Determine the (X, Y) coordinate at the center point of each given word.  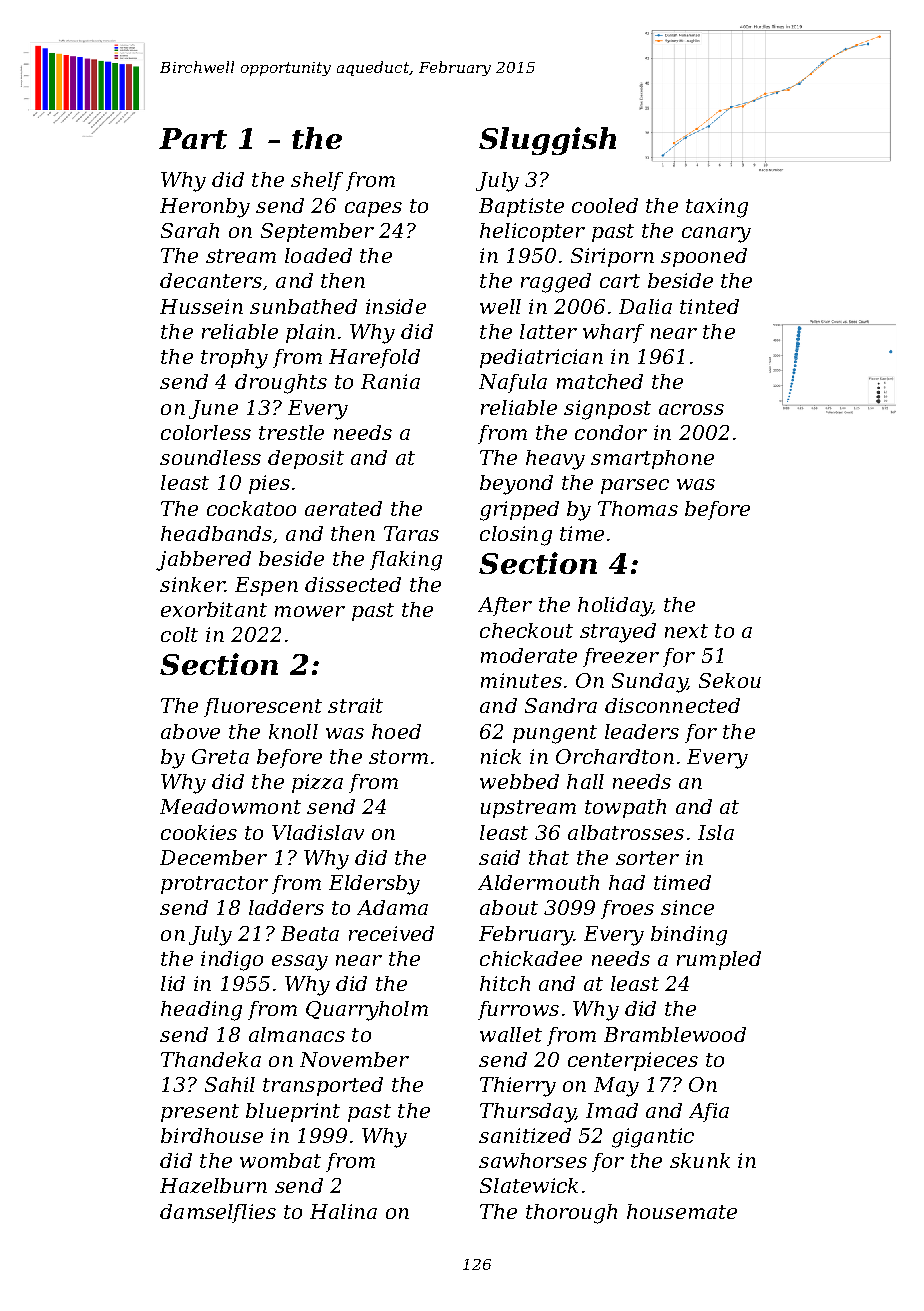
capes (373, 209)
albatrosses (626, 832)
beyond (516, 485)
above (190, 731)
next (686, 631)
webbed (519, 781)
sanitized (525, 1135)
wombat (280, 1160)
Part (193, 138)
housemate (682, 1211)
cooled (605, 205)
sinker (192, 584)
